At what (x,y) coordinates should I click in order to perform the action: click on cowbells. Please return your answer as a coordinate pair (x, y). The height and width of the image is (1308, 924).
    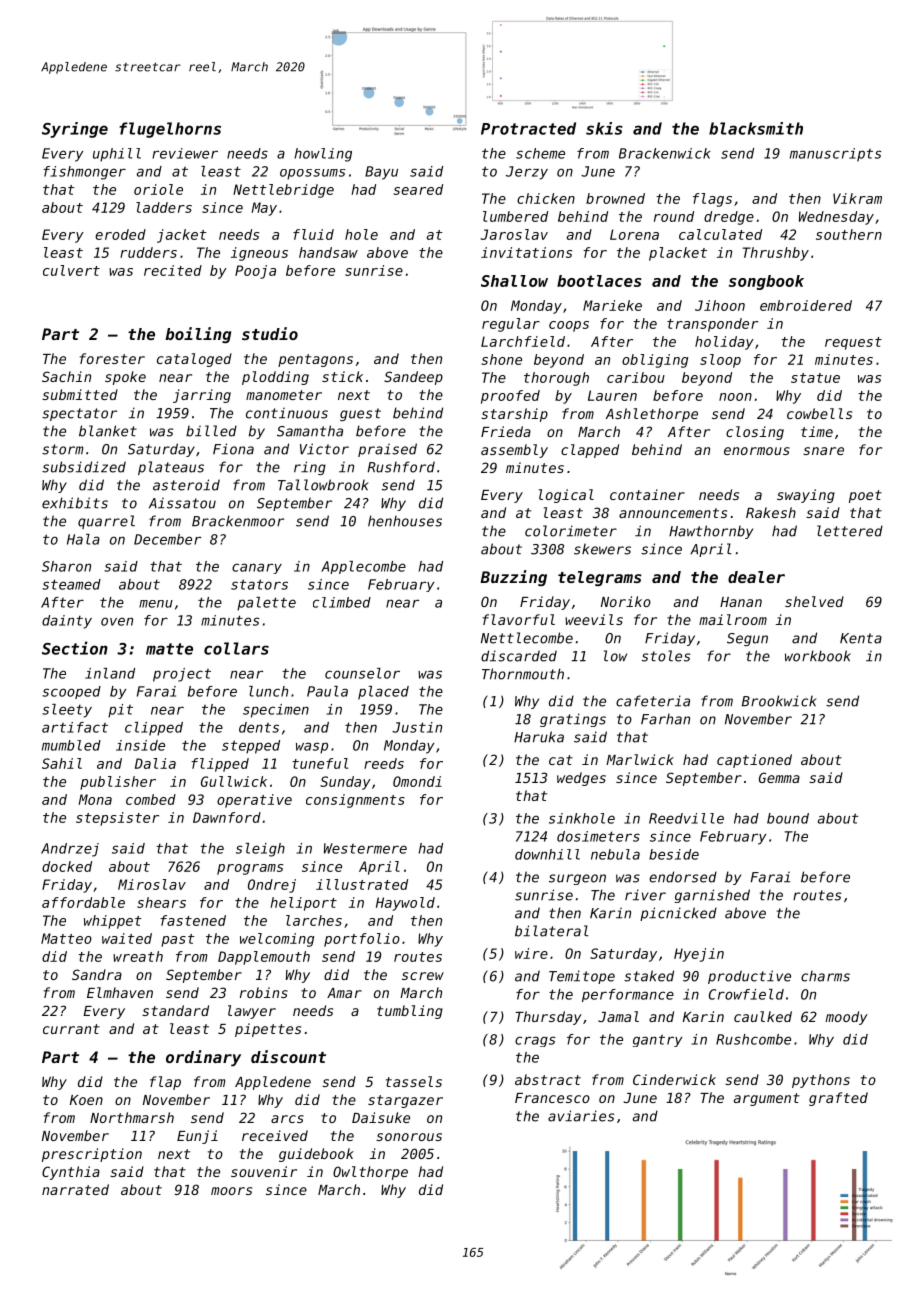
    Looking at the image, I should click on (819, 413).
